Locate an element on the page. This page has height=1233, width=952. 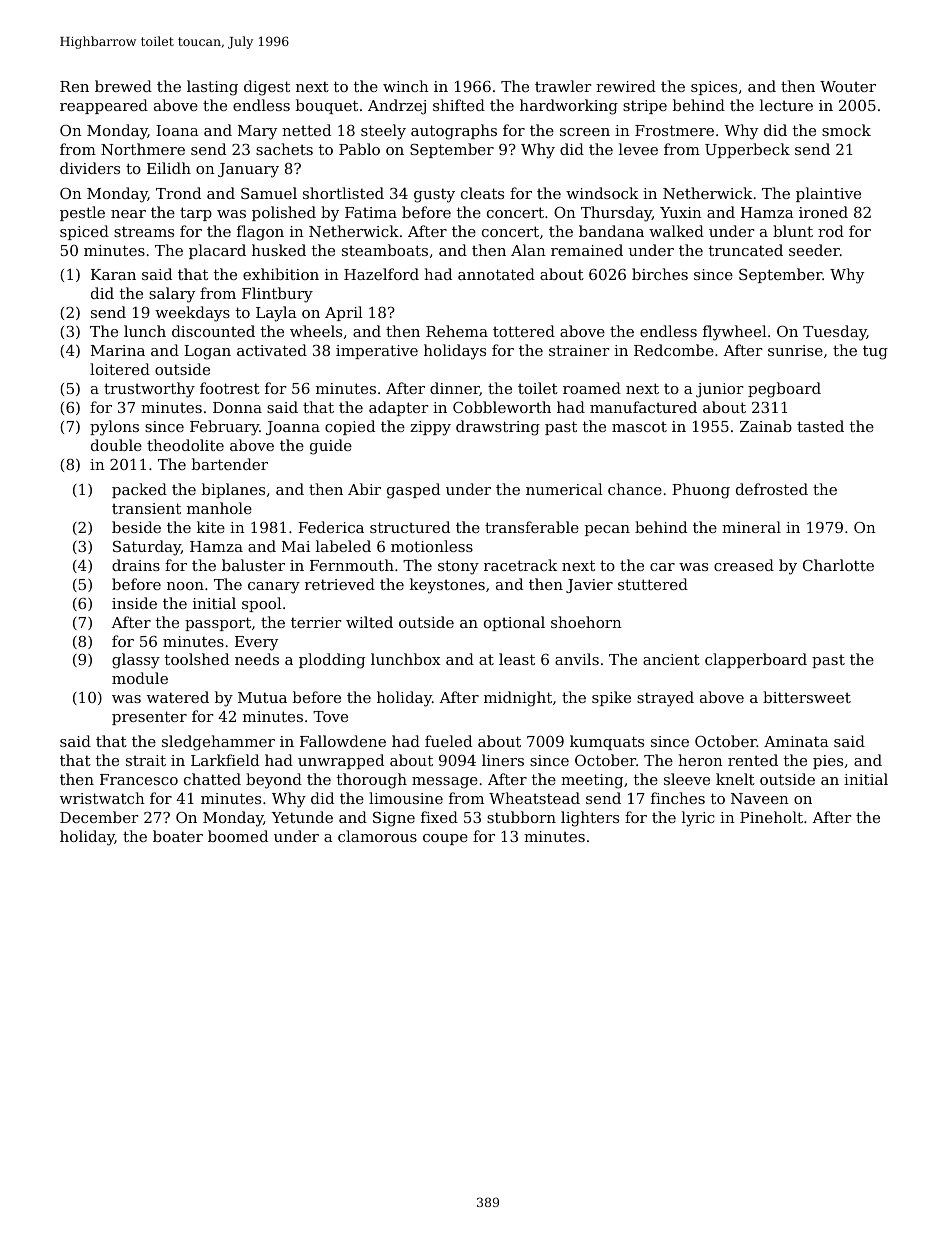
tottered is located at coordinates (524, 331).
